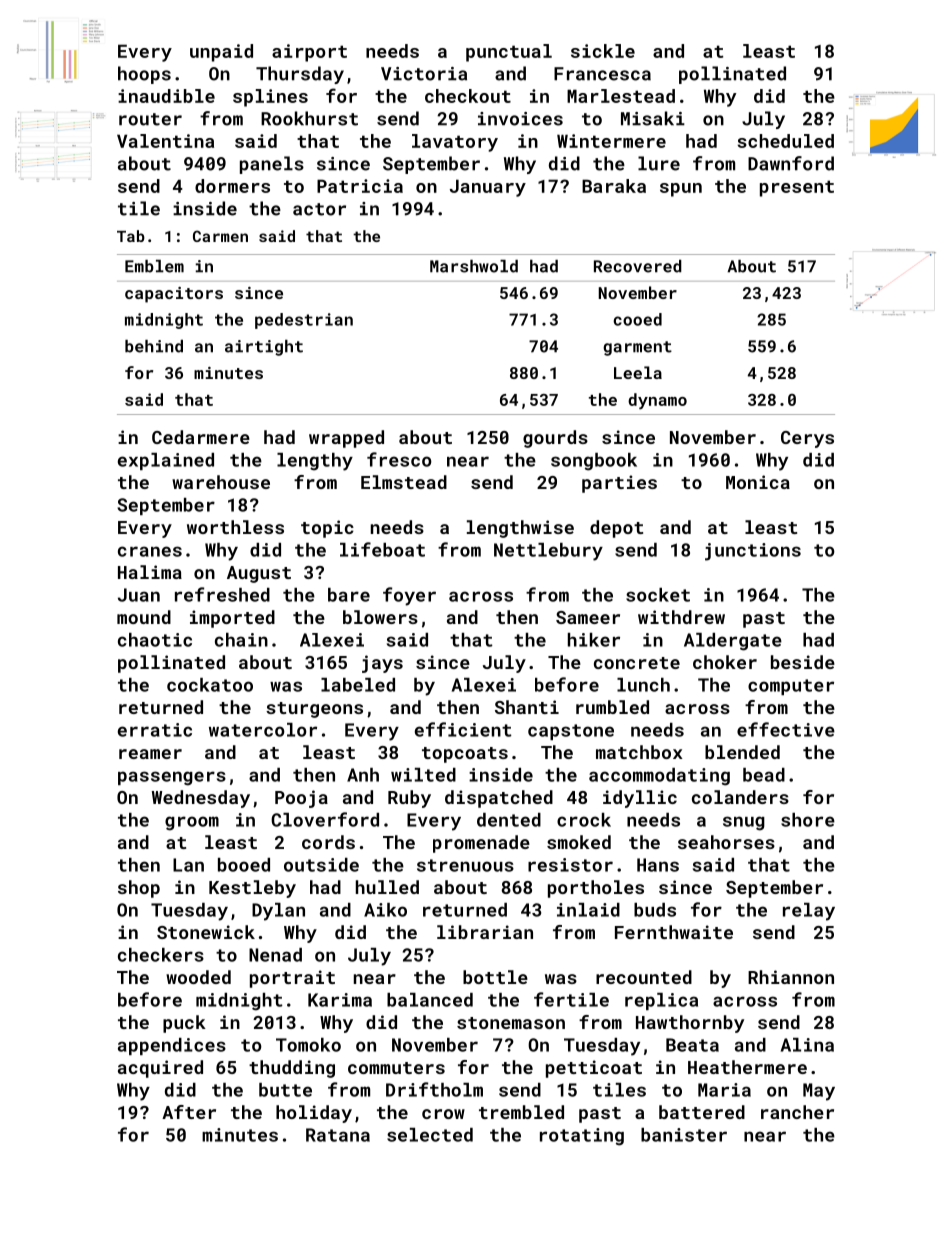  Describe the element at coordinates (327, 529) in the image. I see `topic` at that location.
